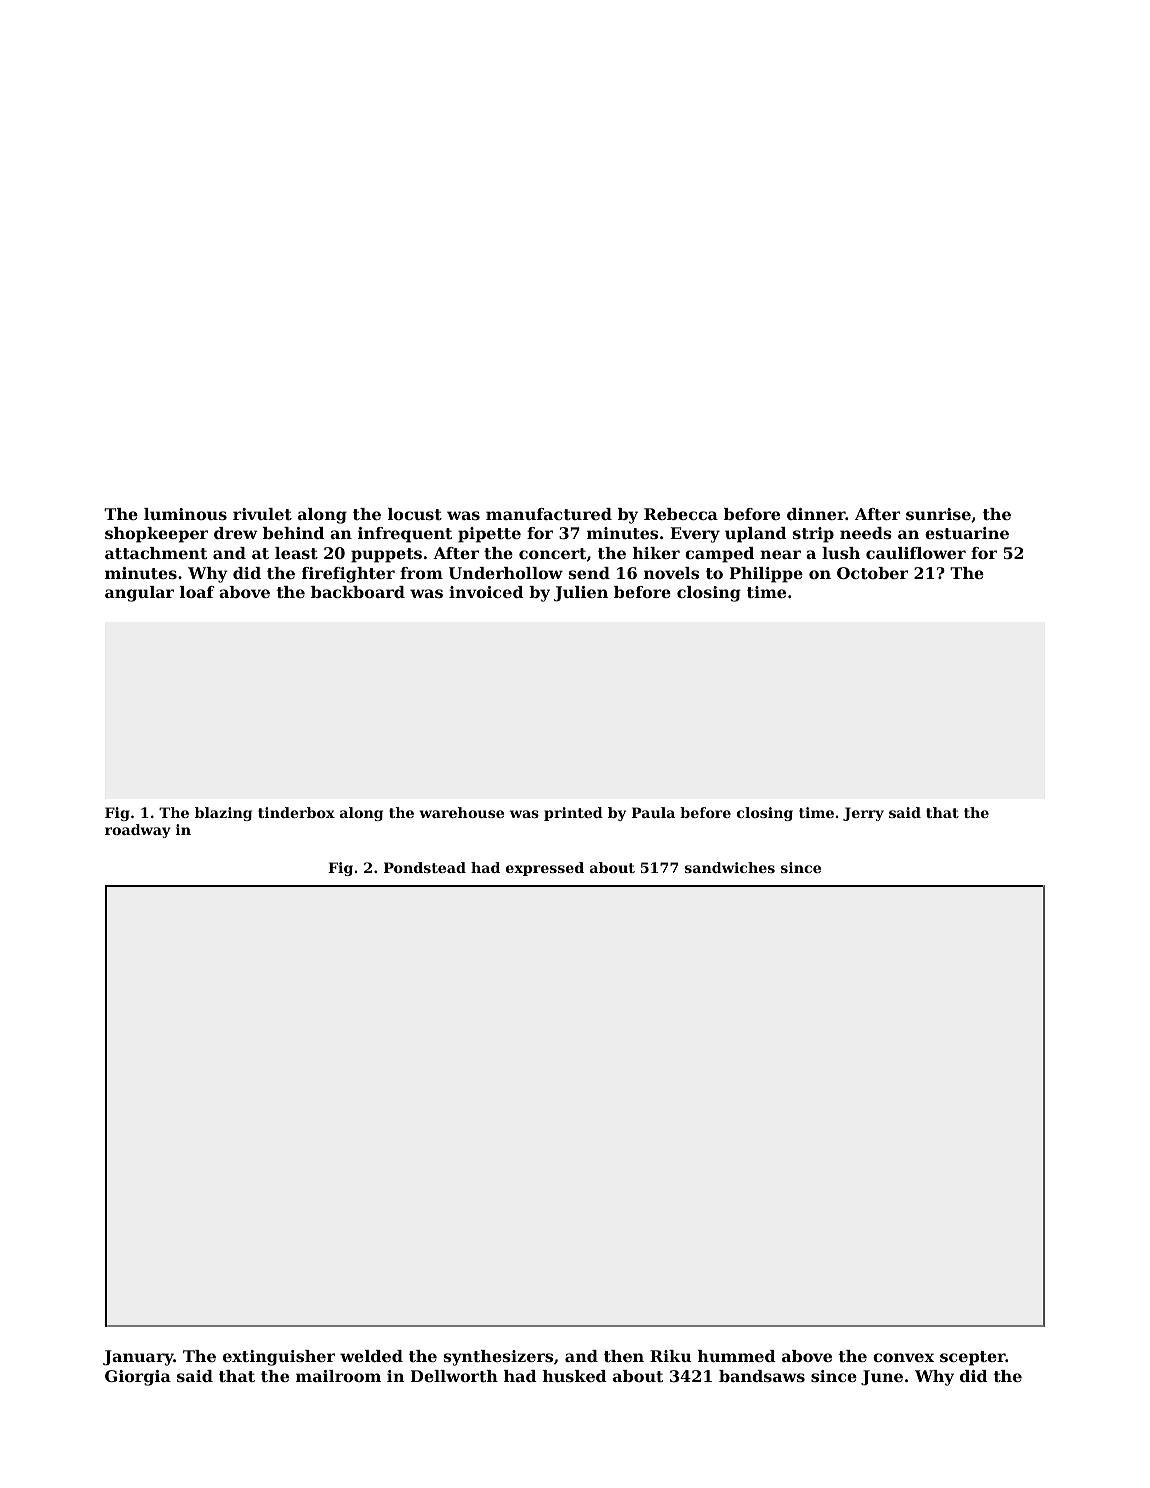  What do you see at coordinates (498, 1358) in the page?
I see `synthesizers` at bounding box center [498, 1358].
